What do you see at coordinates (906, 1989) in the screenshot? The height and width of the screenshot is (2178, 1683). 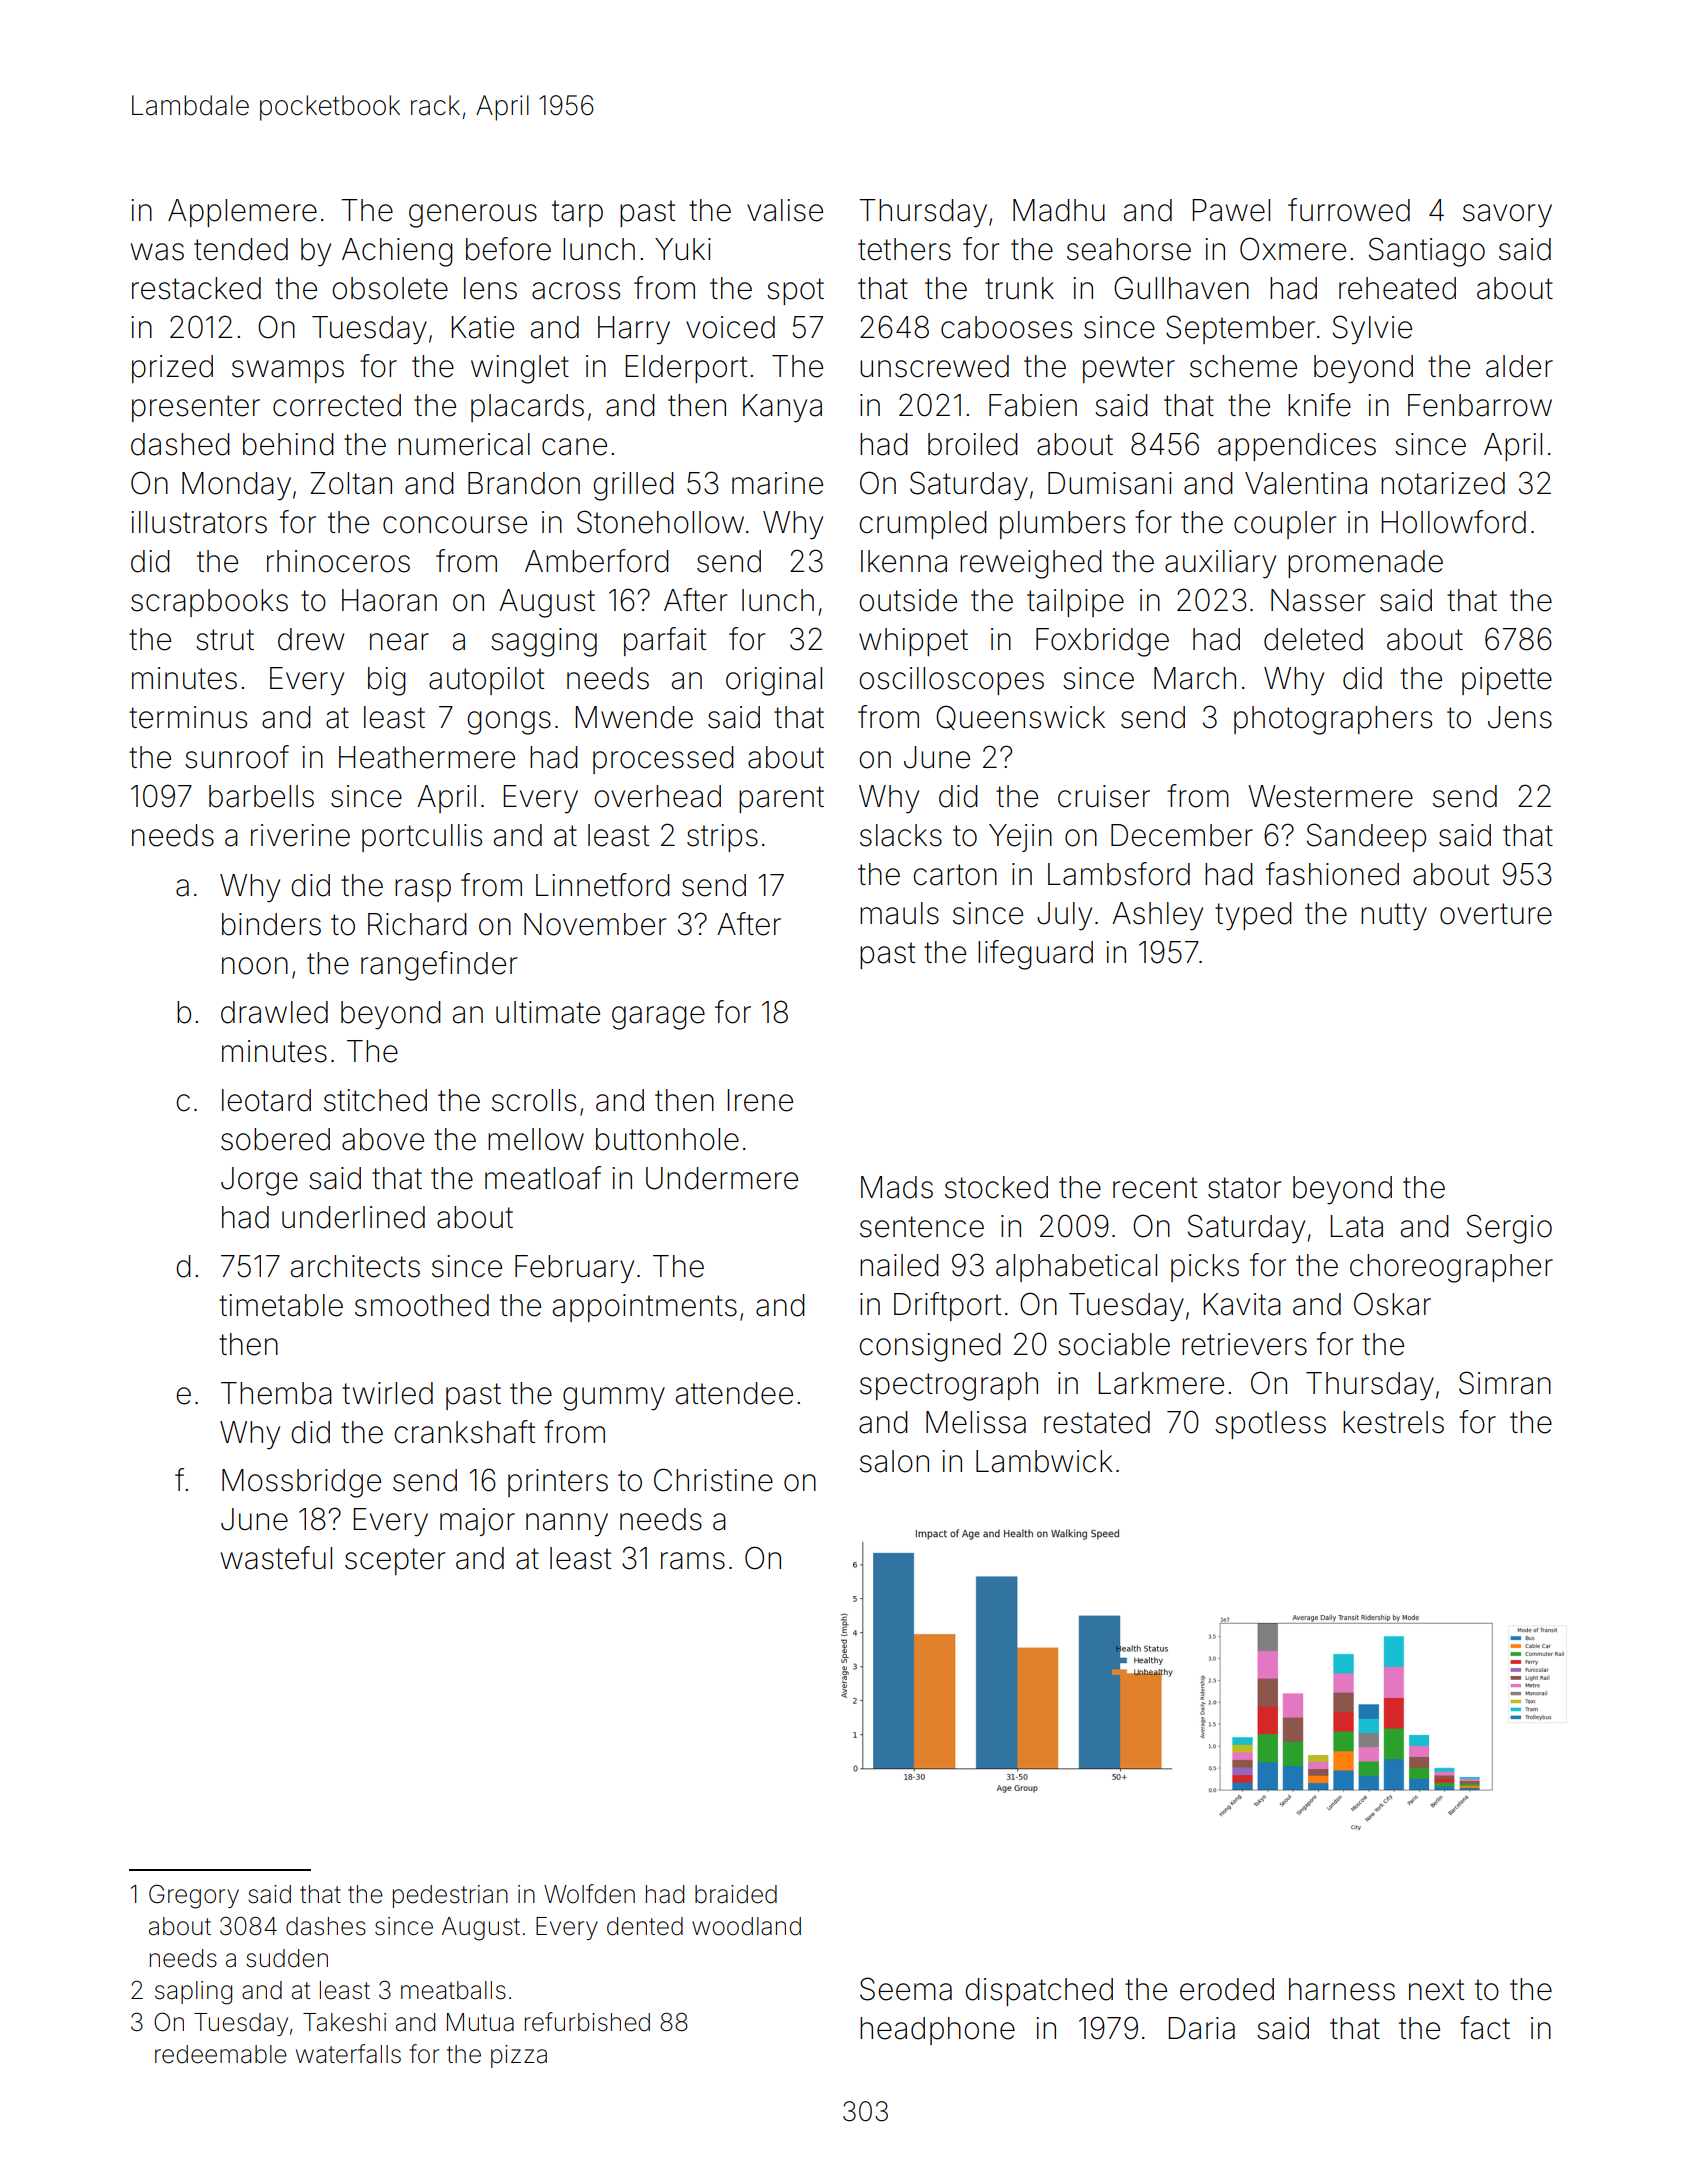 I see `Seema` at bounding box center [906, 1989].
